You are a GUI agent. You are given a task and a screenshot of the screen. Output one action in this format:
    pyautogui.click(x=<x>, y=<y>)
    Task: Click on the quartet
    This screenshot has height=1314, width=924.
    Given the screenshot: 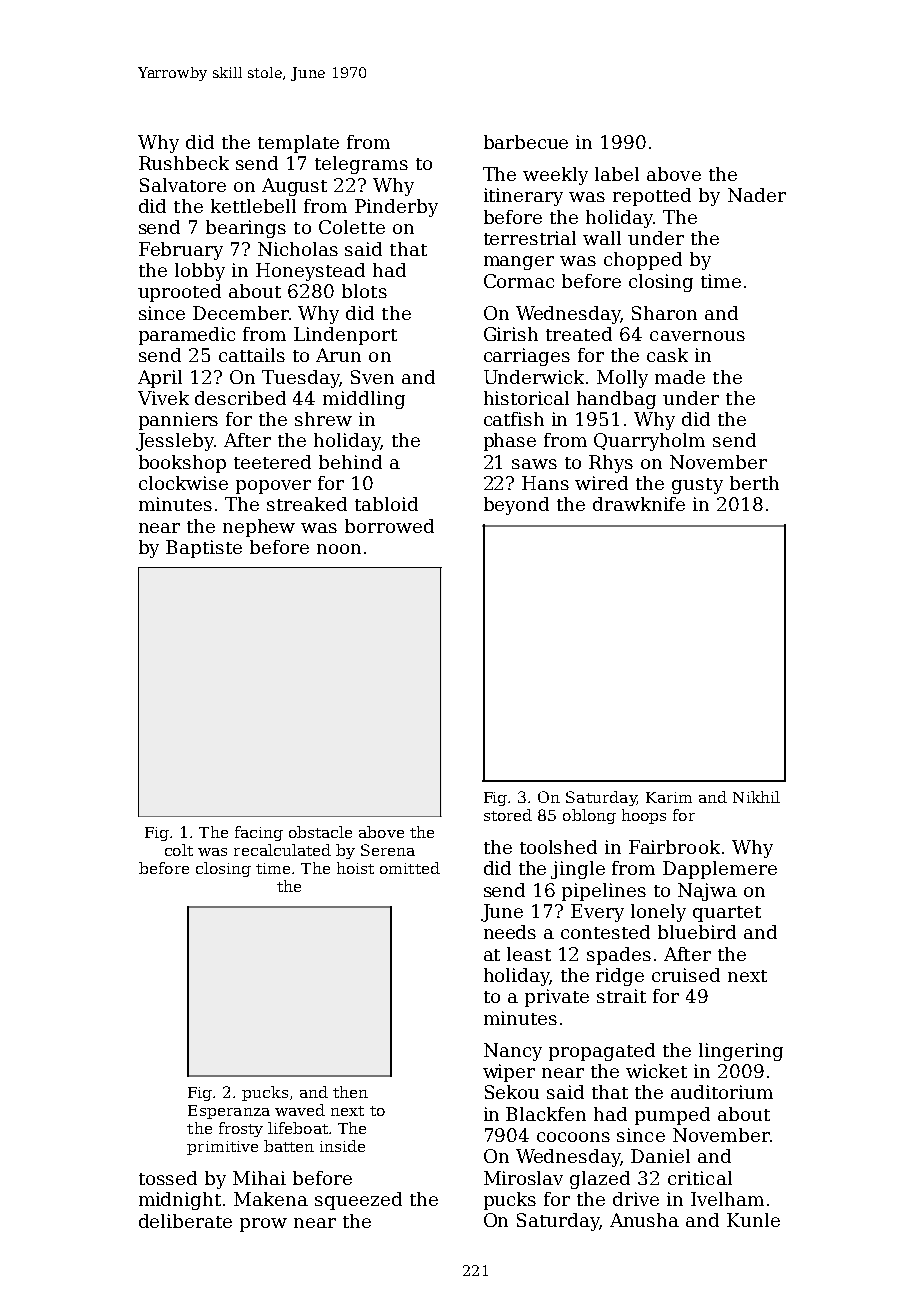 What is the action you would take?
    pyautogui.click(x=727, y=914)
